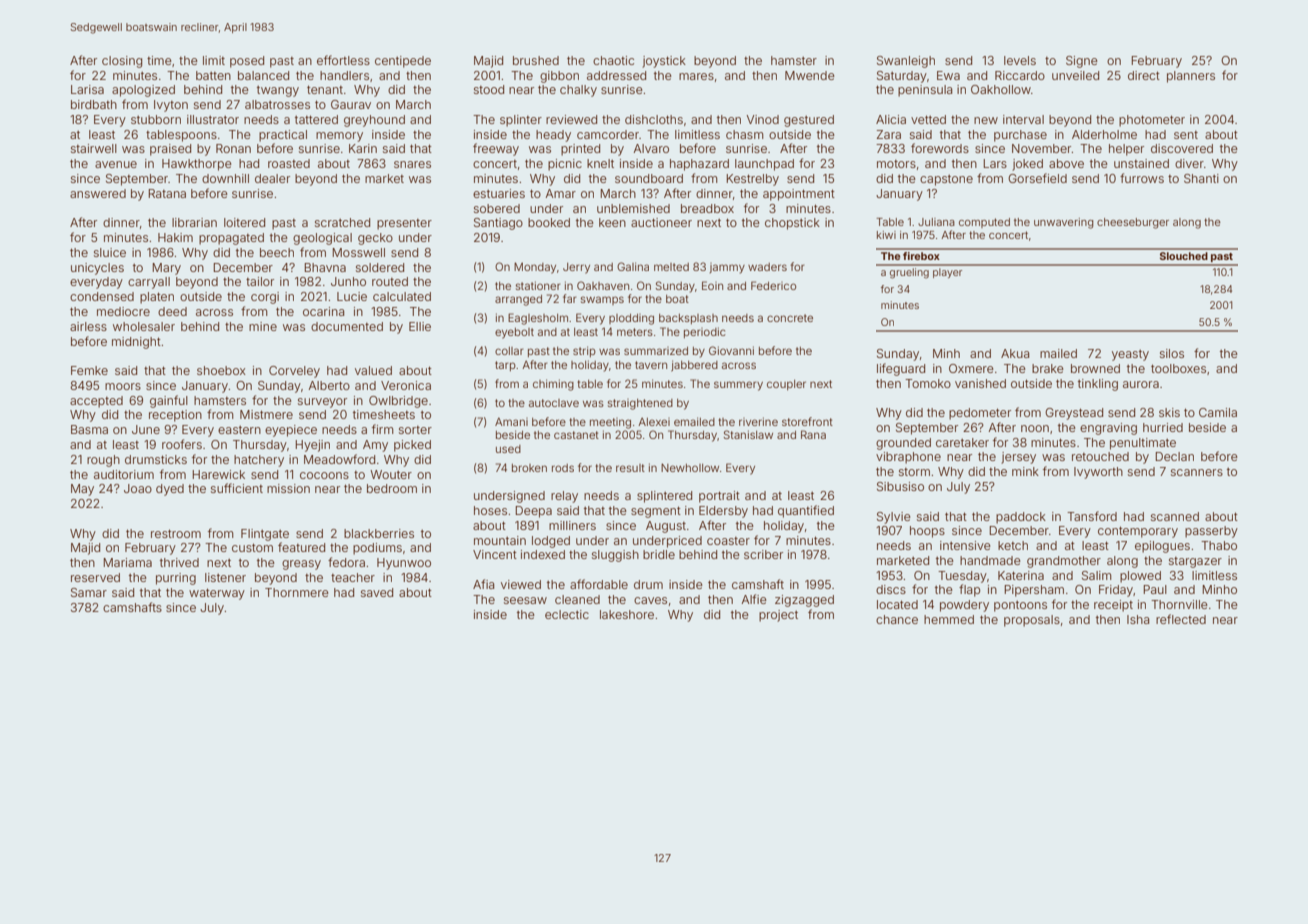  What do you see at coordinates (949, 619) in the screenshot?
I see `hemmed` at bounding box center [949, 619].
